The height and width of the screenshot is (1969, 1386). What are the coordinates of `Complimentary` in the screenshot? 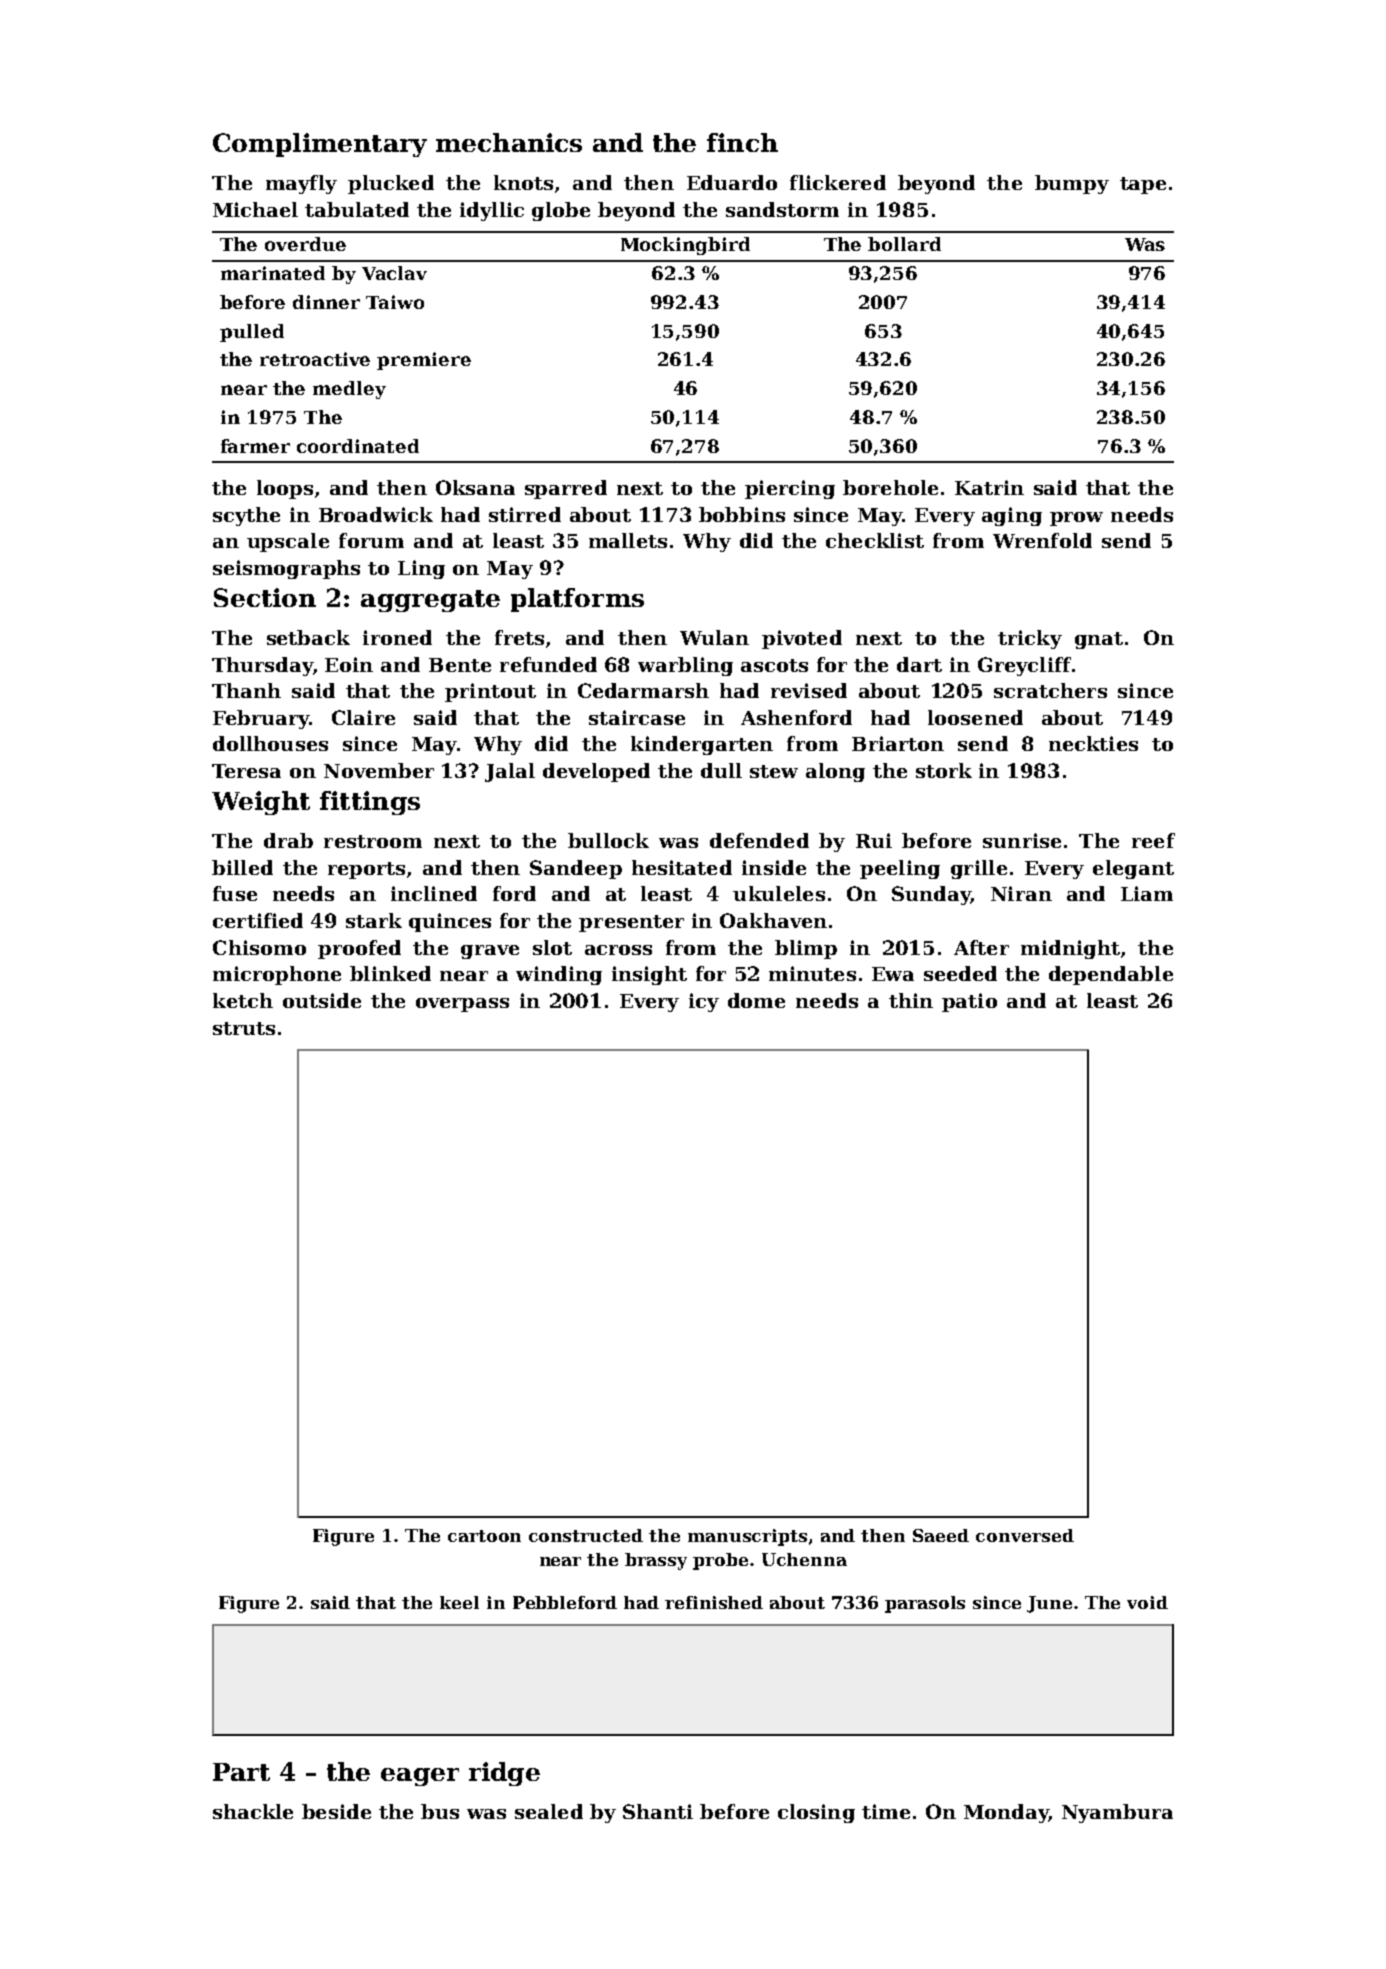 It's located at (320, 145).
